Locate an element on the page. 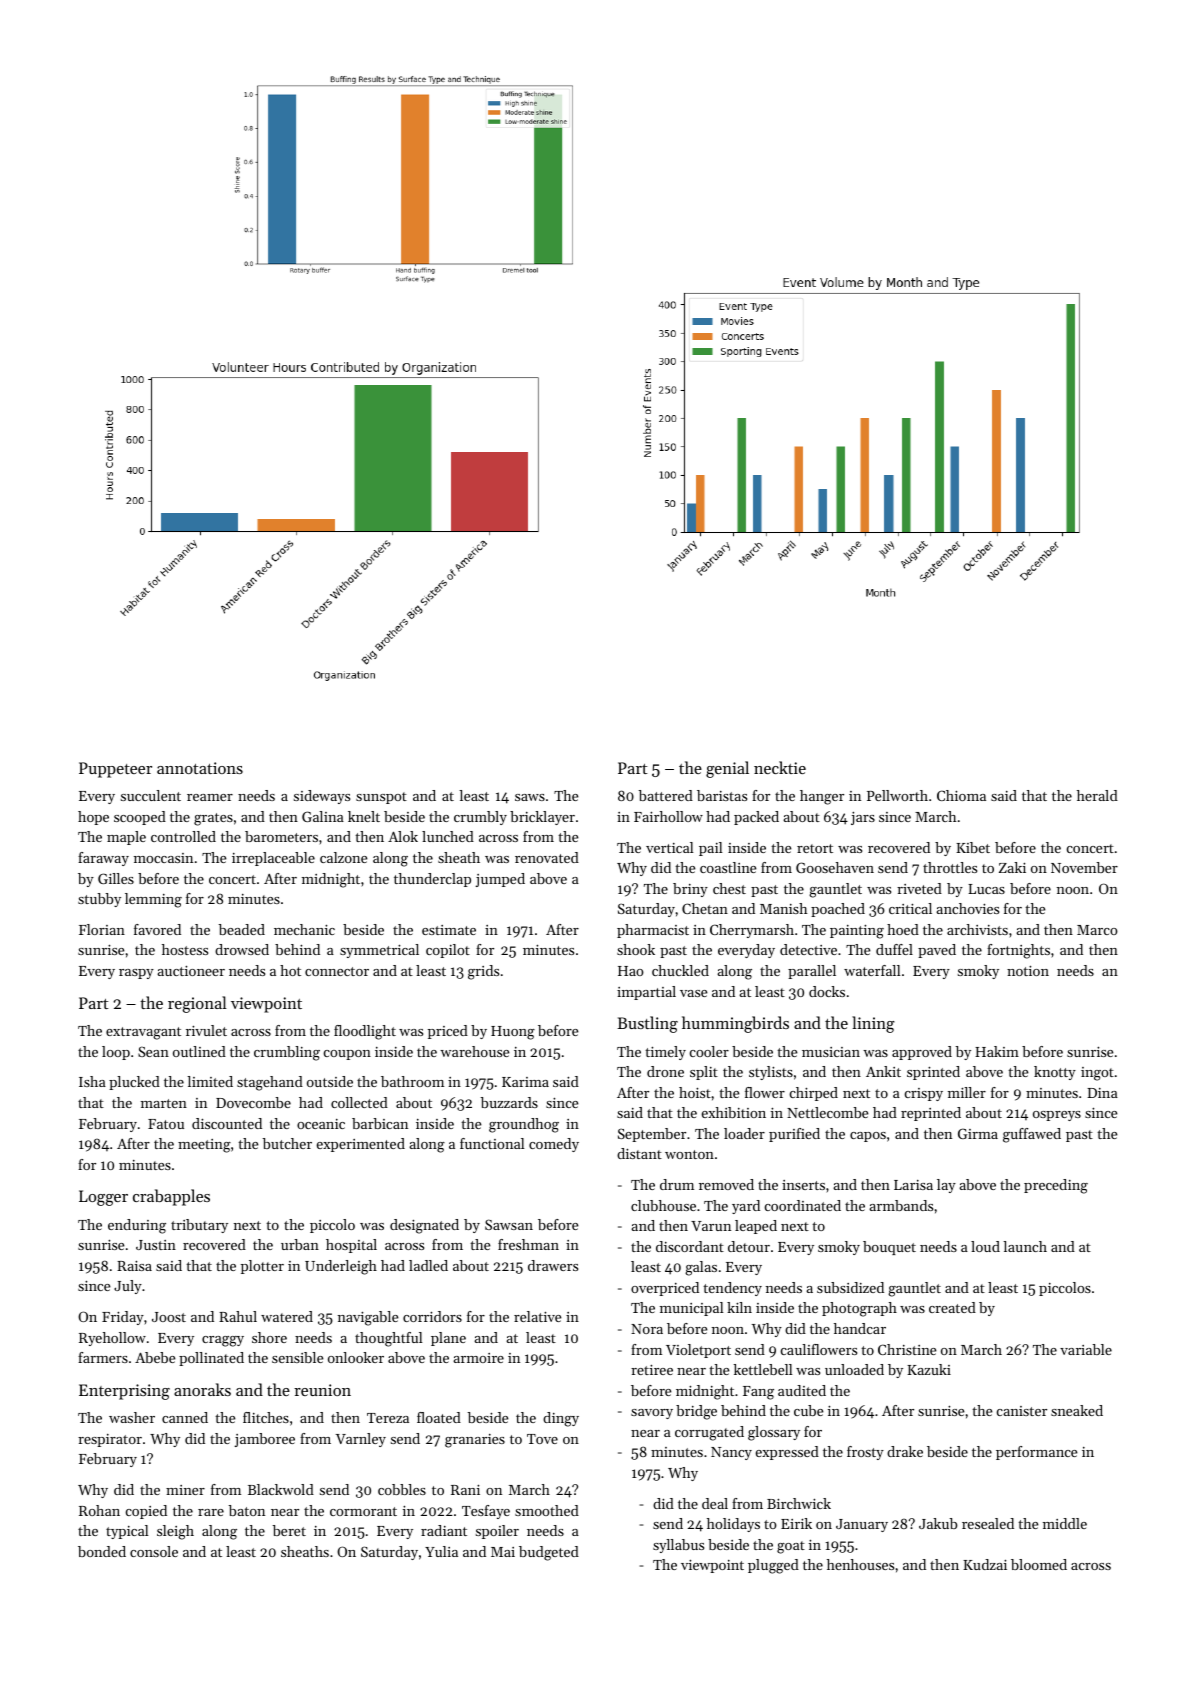 This page has height=1692, width=1196. Varun is located at coordinates (711, 1226).
